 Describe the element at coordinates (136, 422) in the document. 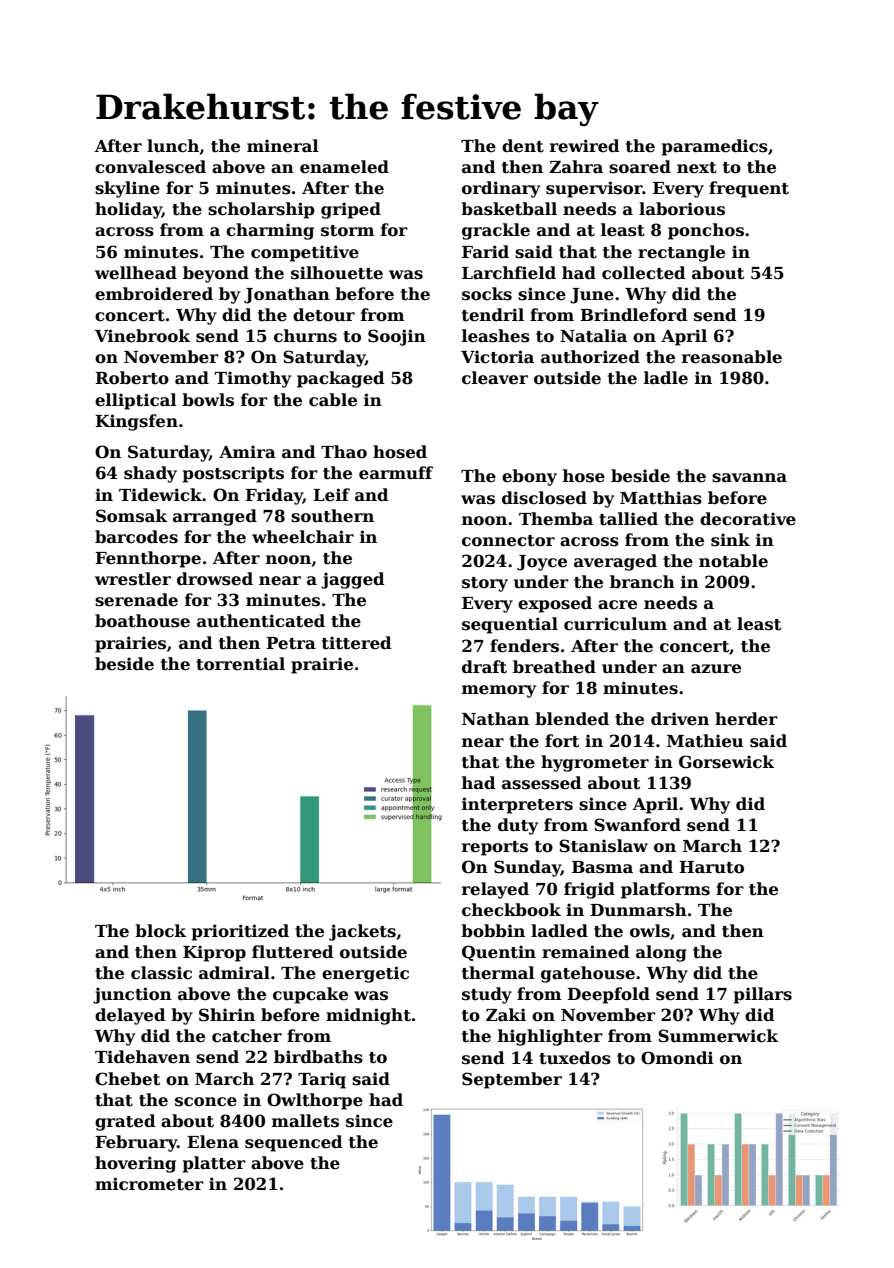

I see `Kingsfen` at that location.
